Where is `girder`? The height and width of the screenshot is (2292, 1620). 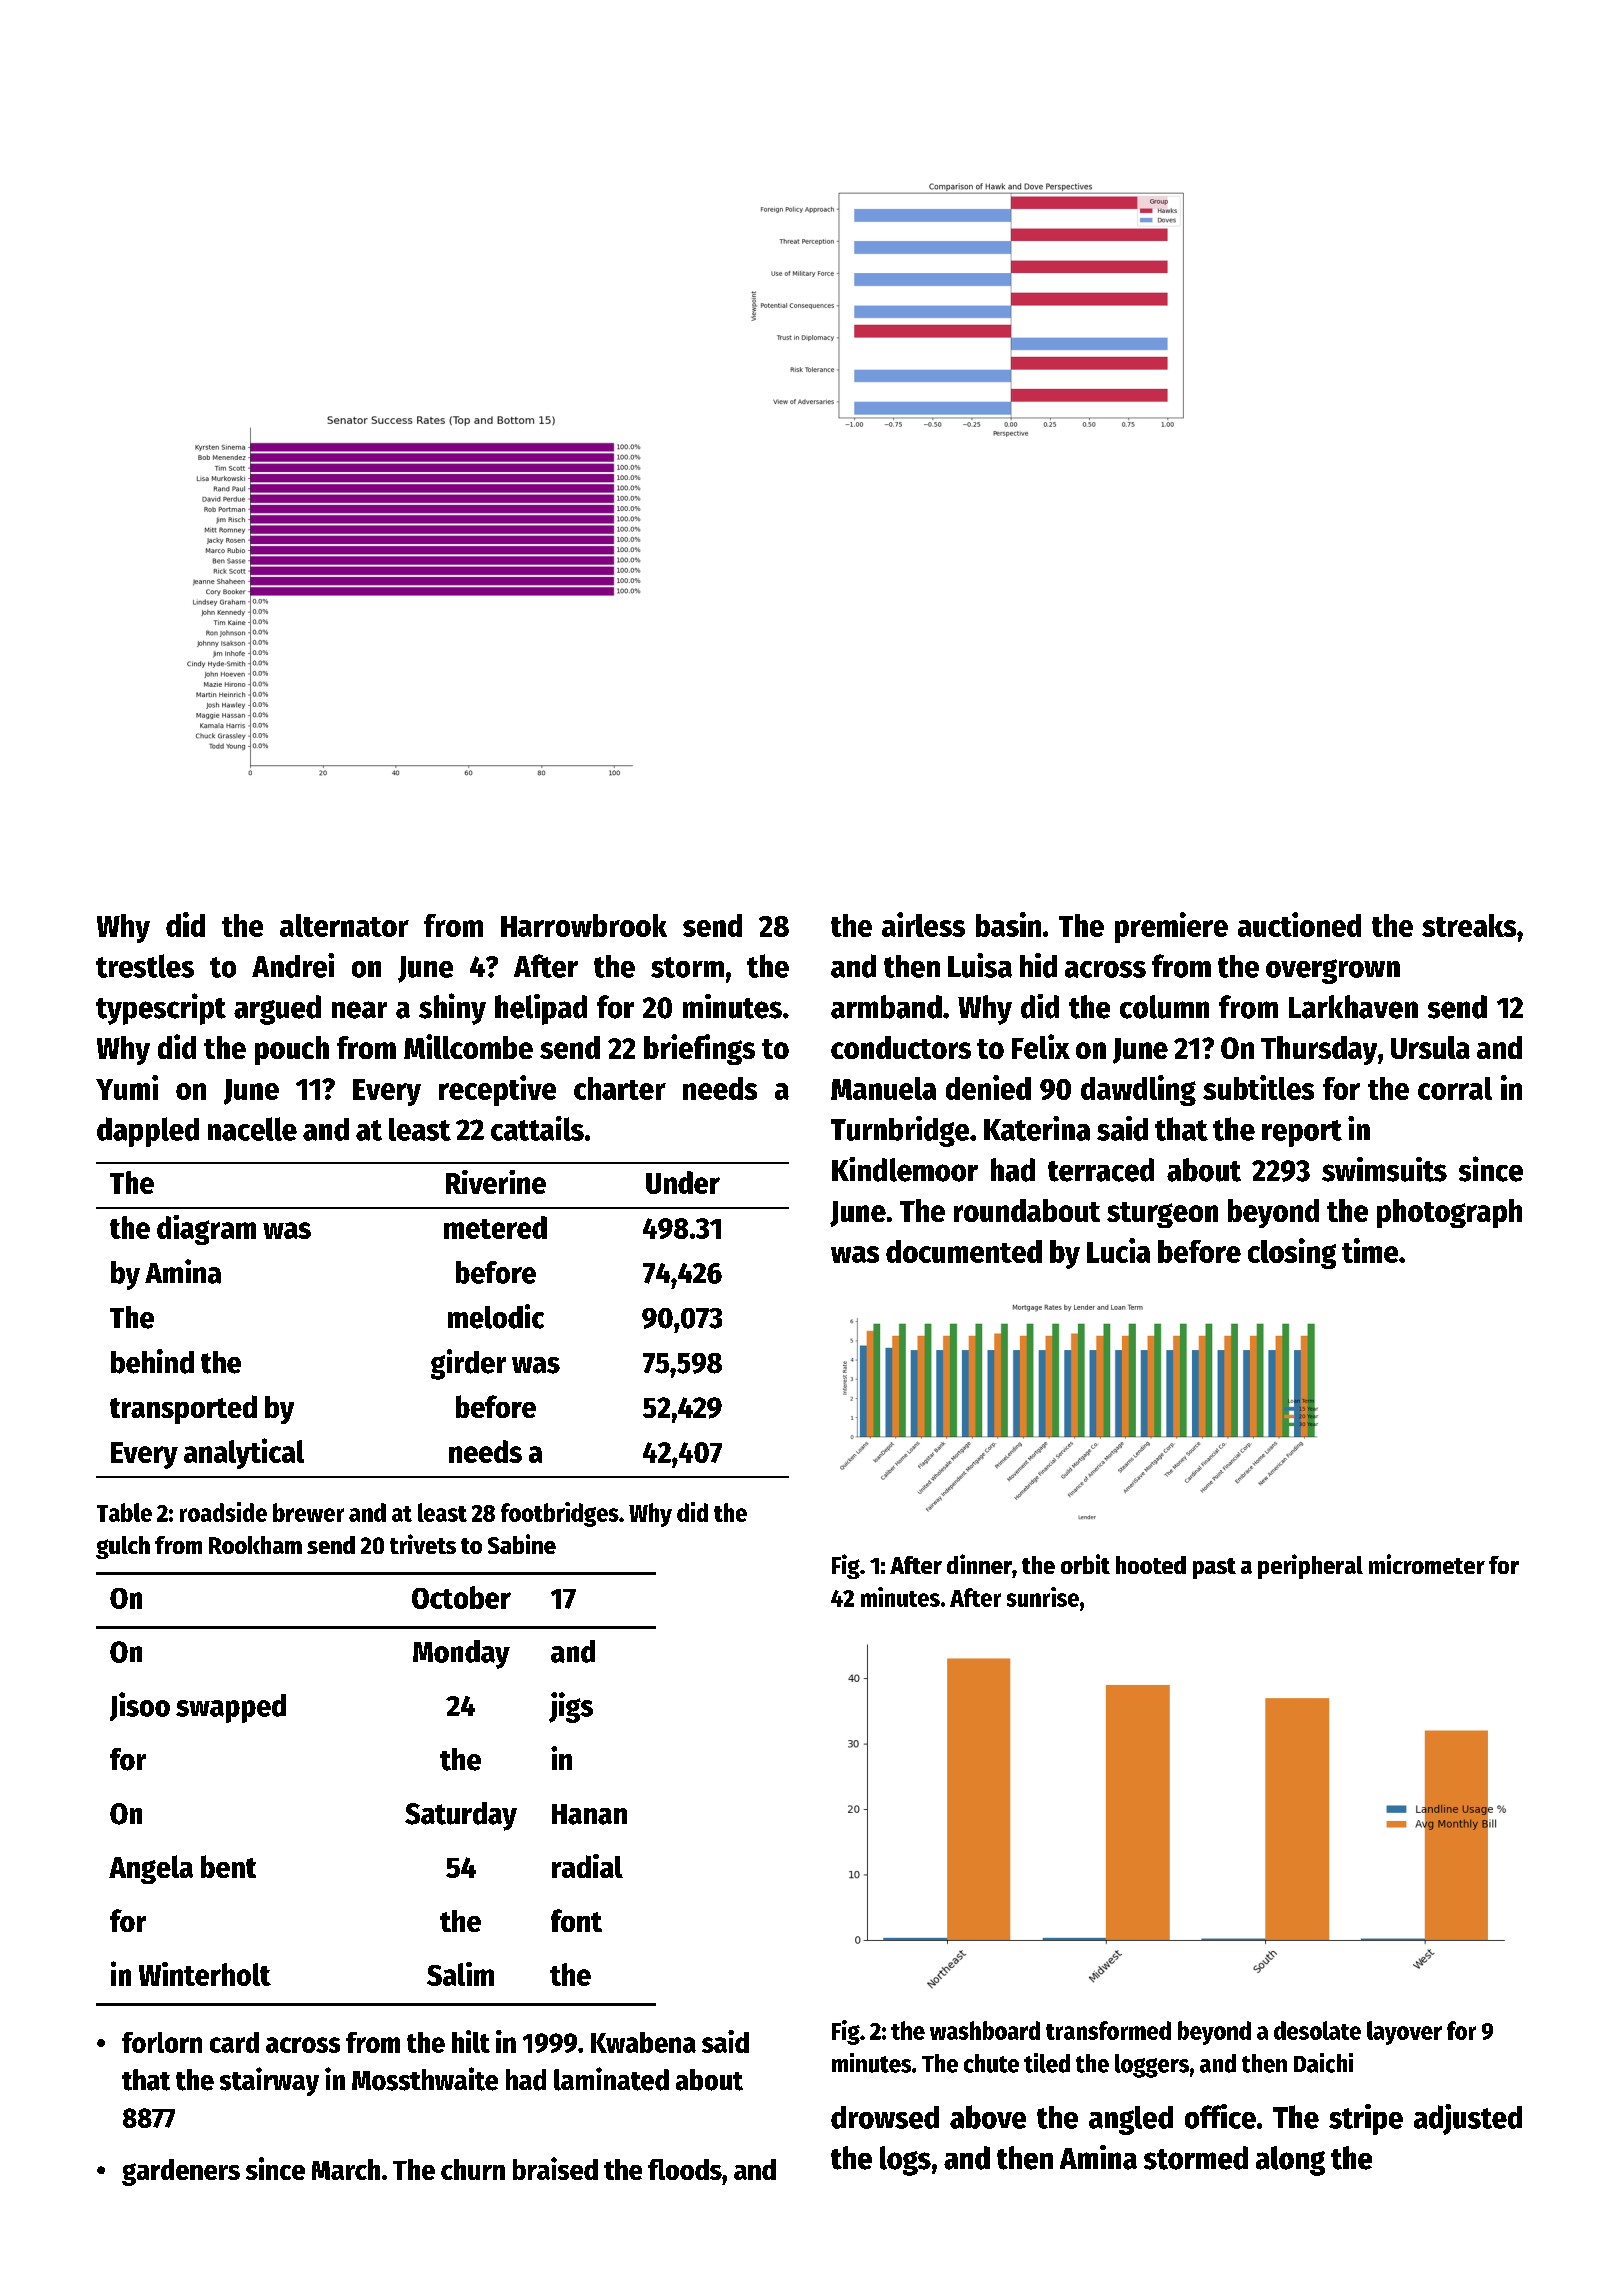
girder is located at coordinates (468, 1364).
